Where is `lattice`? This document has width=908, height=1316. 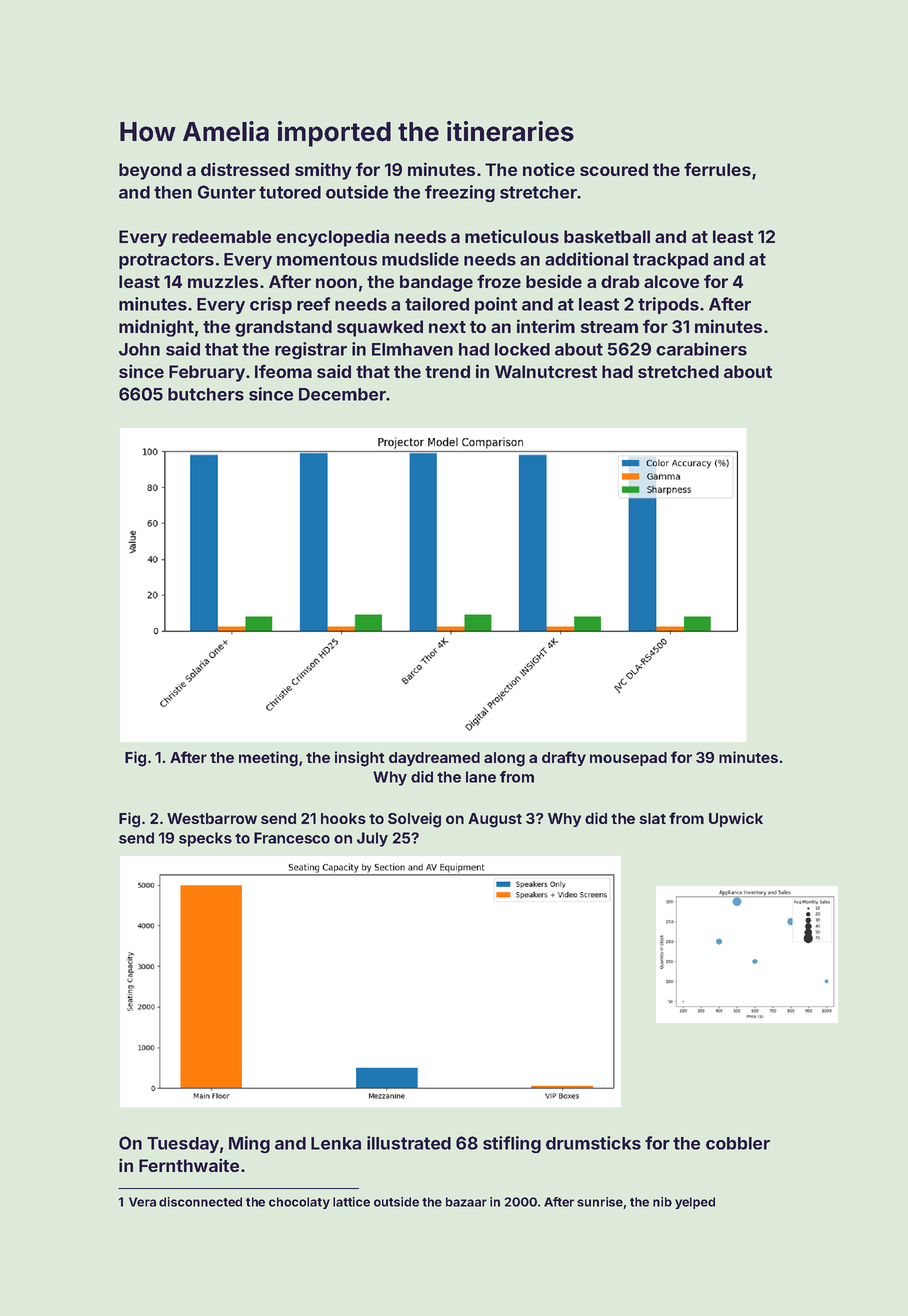
lattice is located at coordinates (351, 1202).
